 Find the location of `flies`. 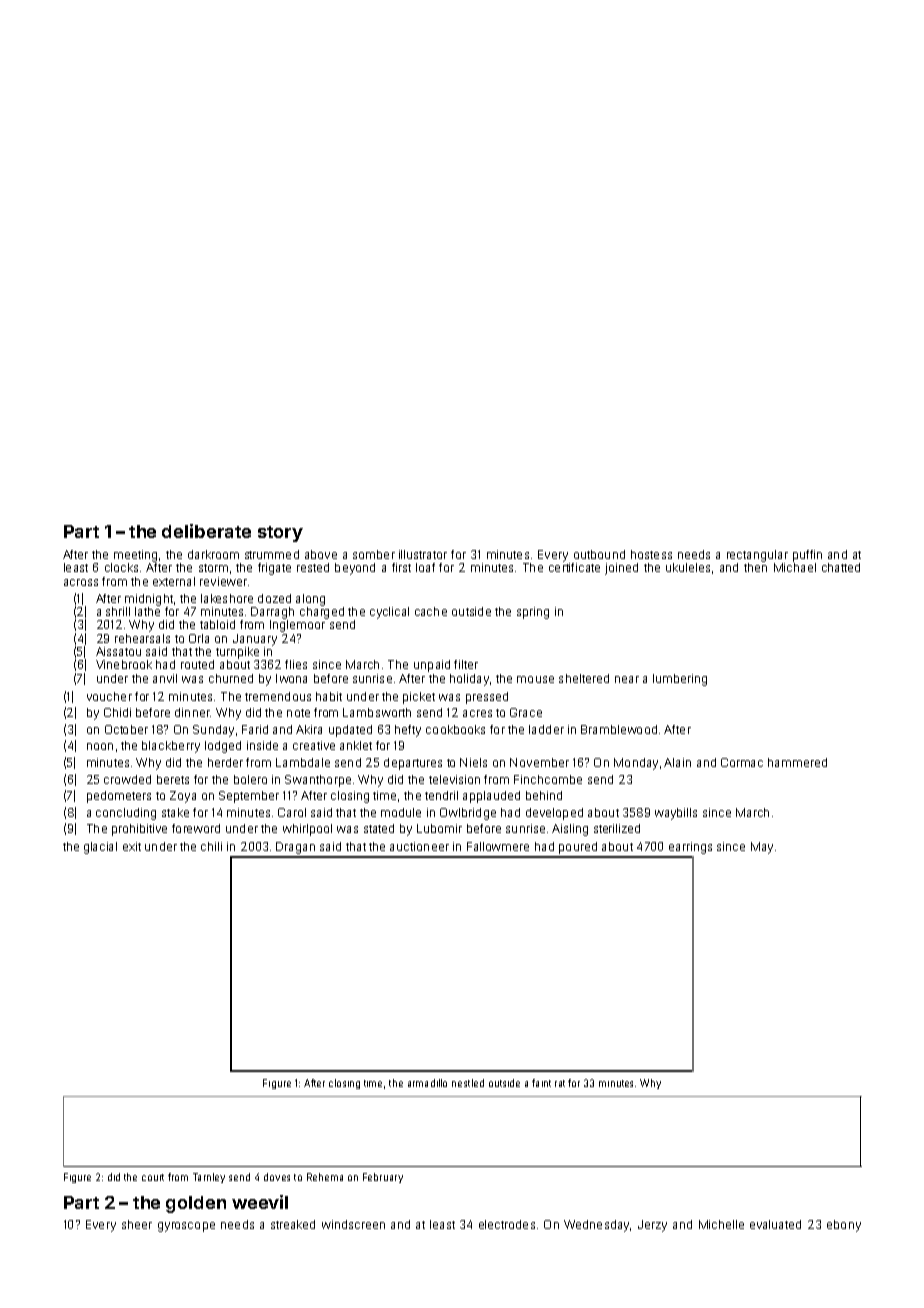

flies is located at coordinates (296, 664).
